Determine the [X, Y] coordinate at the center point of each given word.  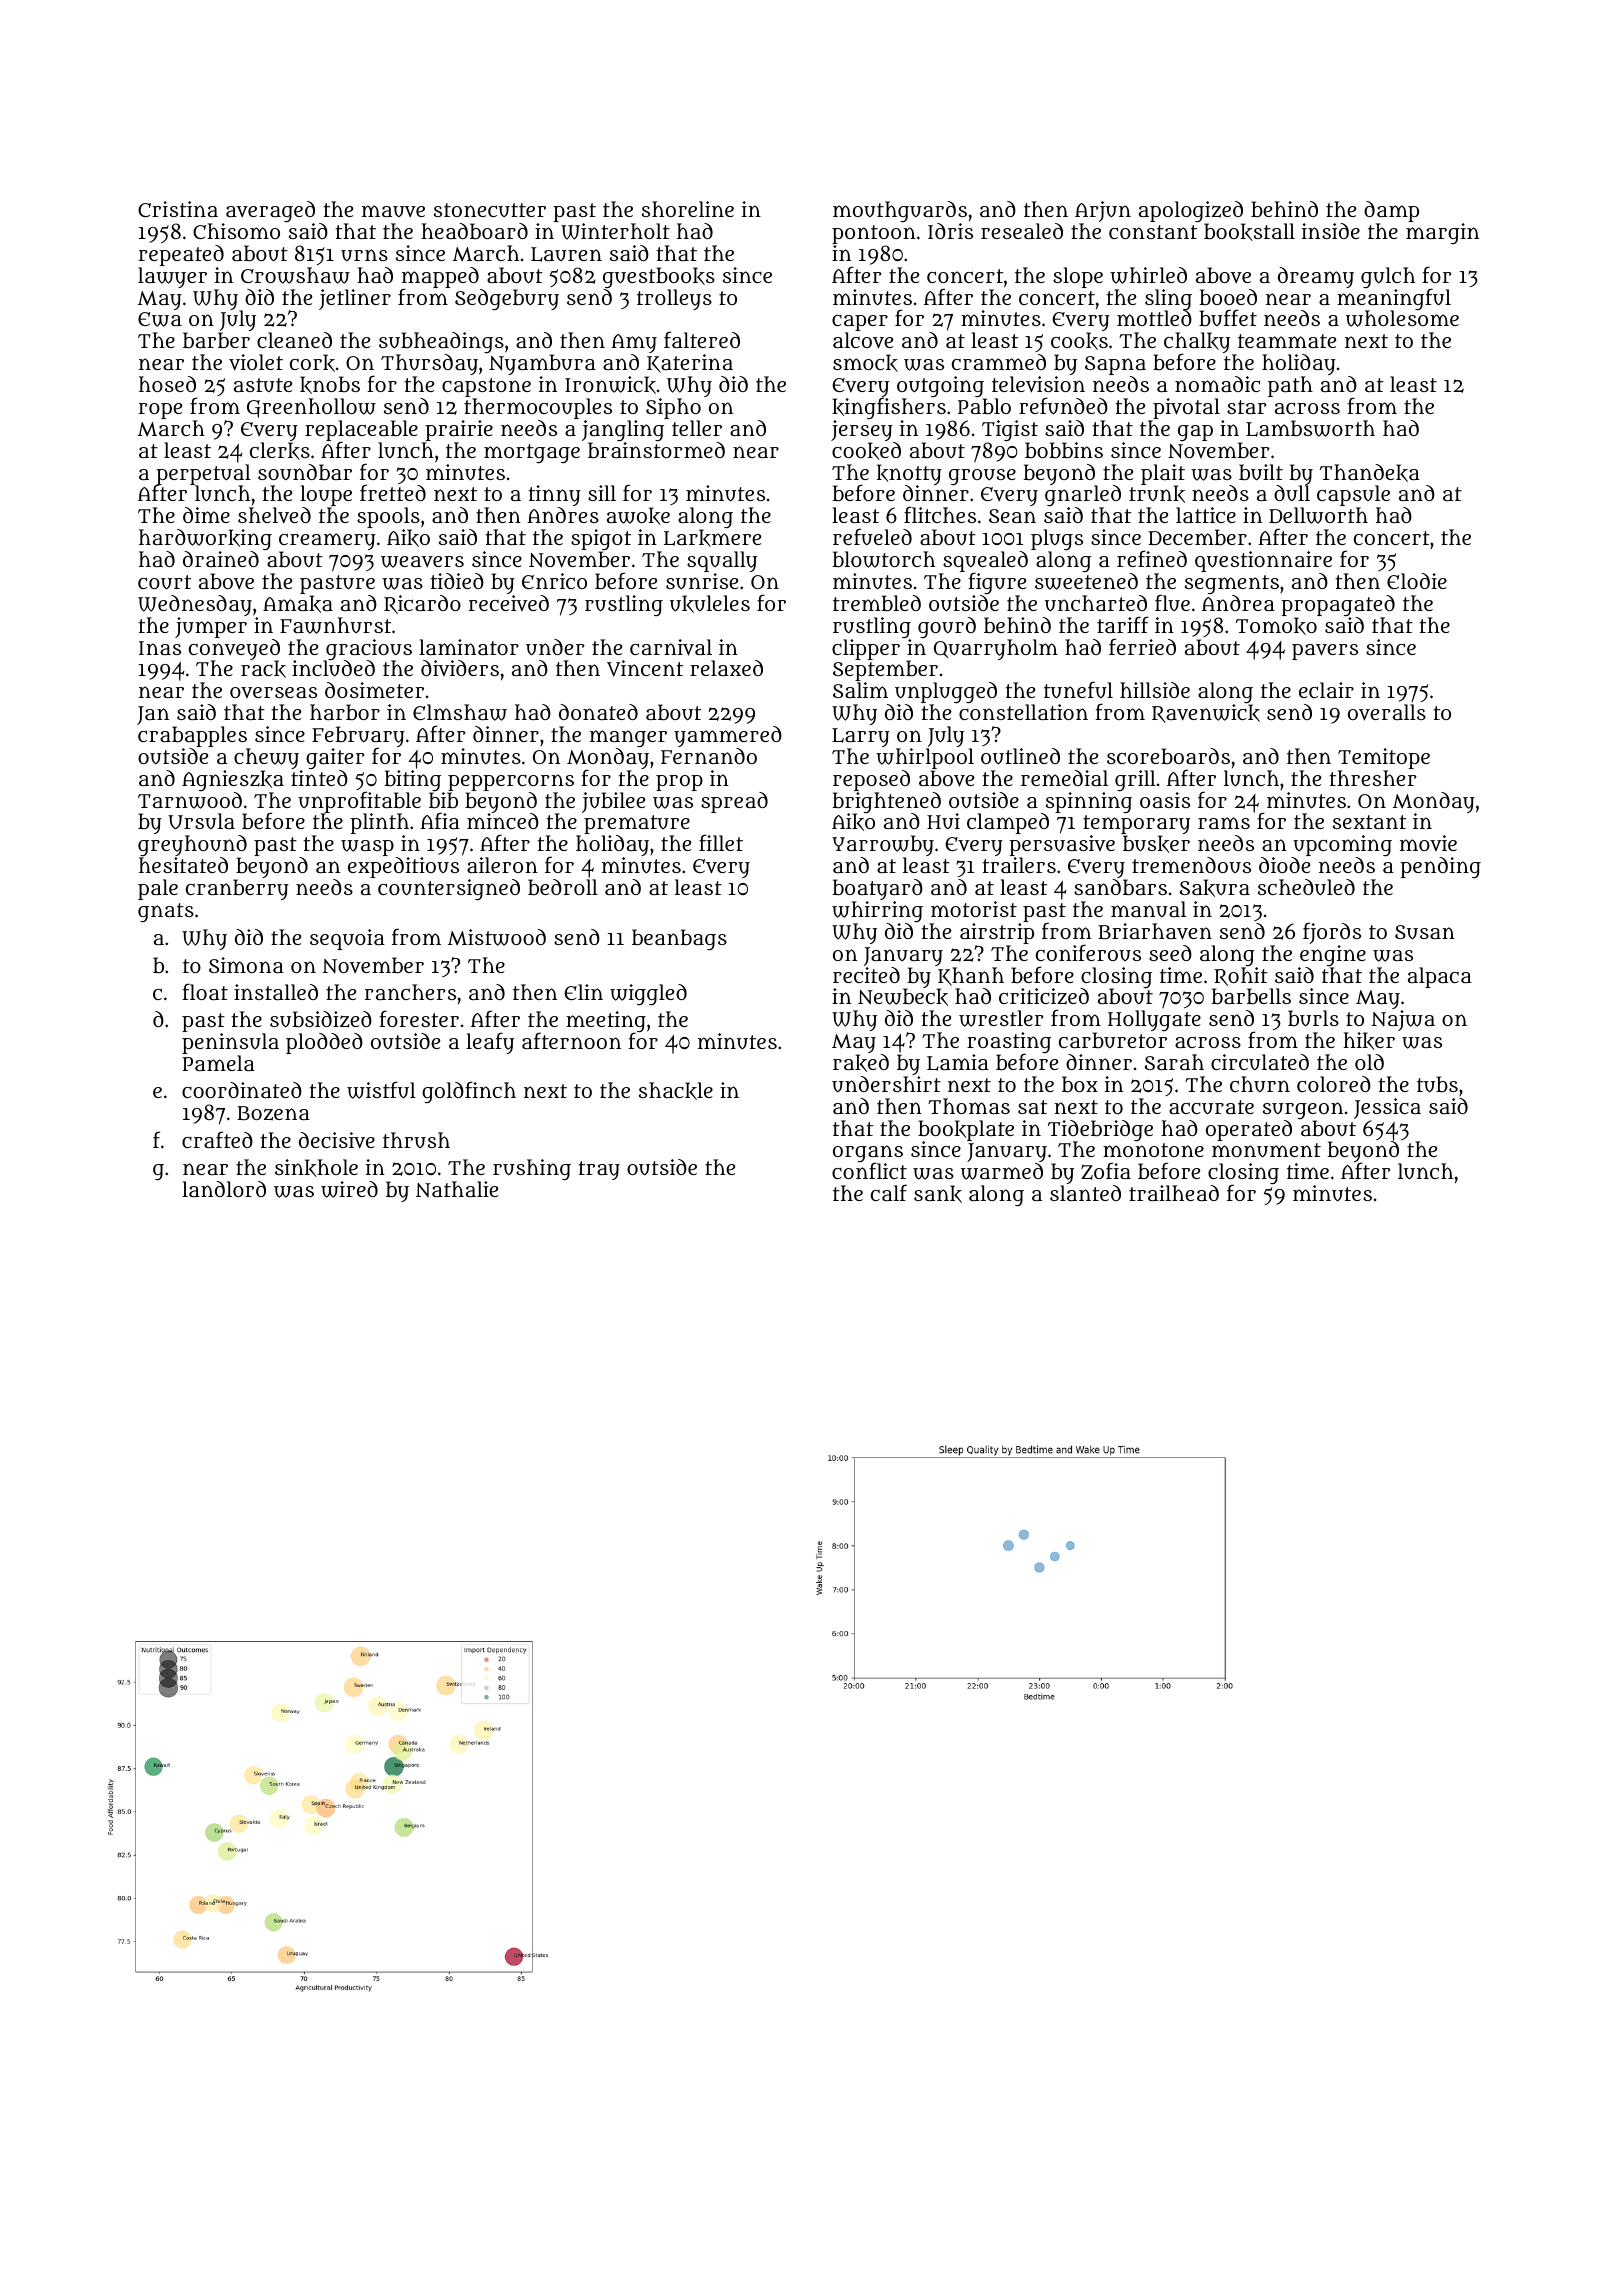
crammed [999, 362]
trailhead [1174, 1193]
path [1290, 386]
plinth [379, 823]
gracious [369, 649]
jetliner [355, 299]
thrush [416, 1140]
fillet [721, 842]
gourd [947, 627]
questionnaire [1263, 561]
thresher [1373, 778]
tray [599, 1170]
